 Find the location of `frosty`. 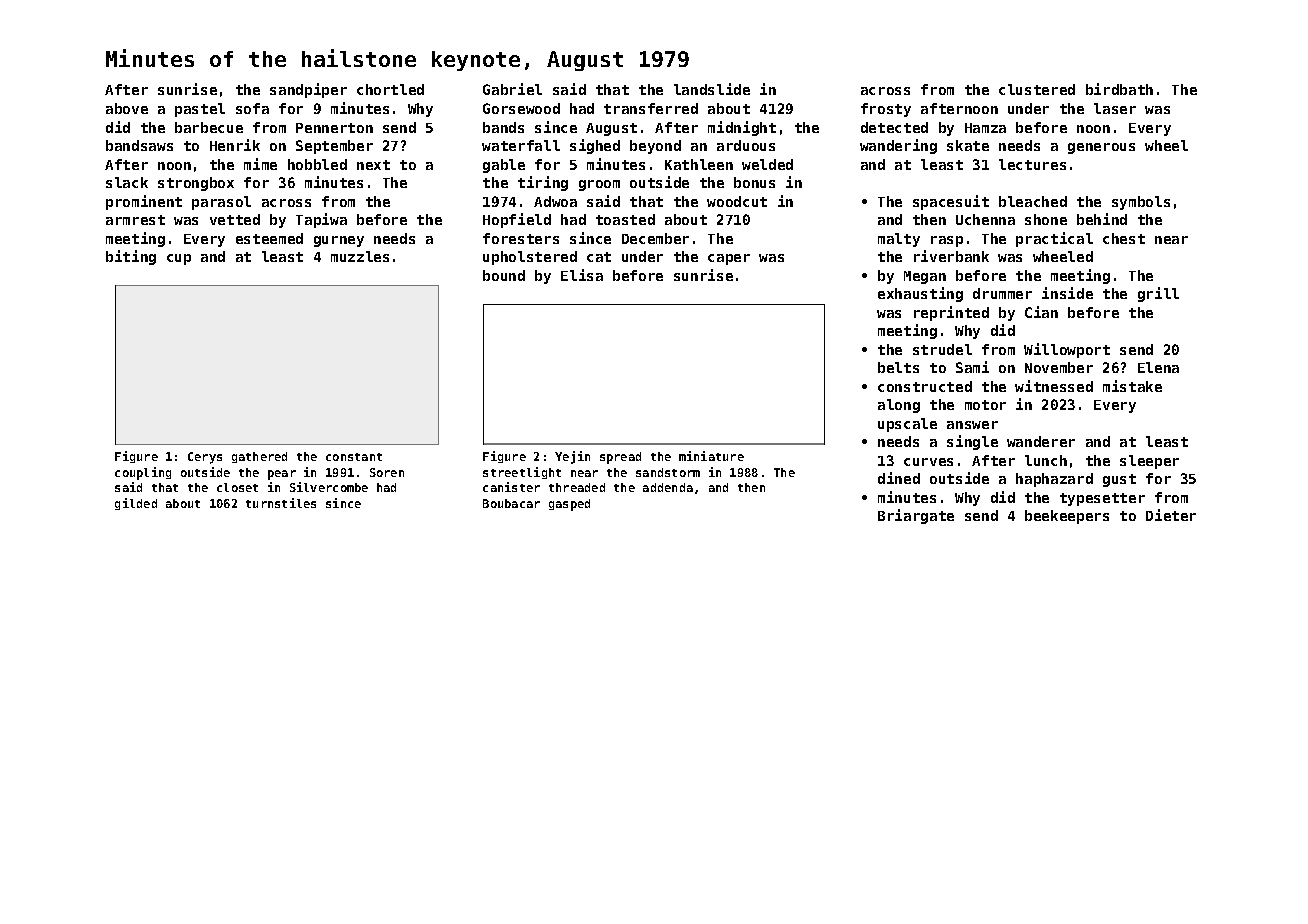

frosty is located at coordinates (886, 110).
